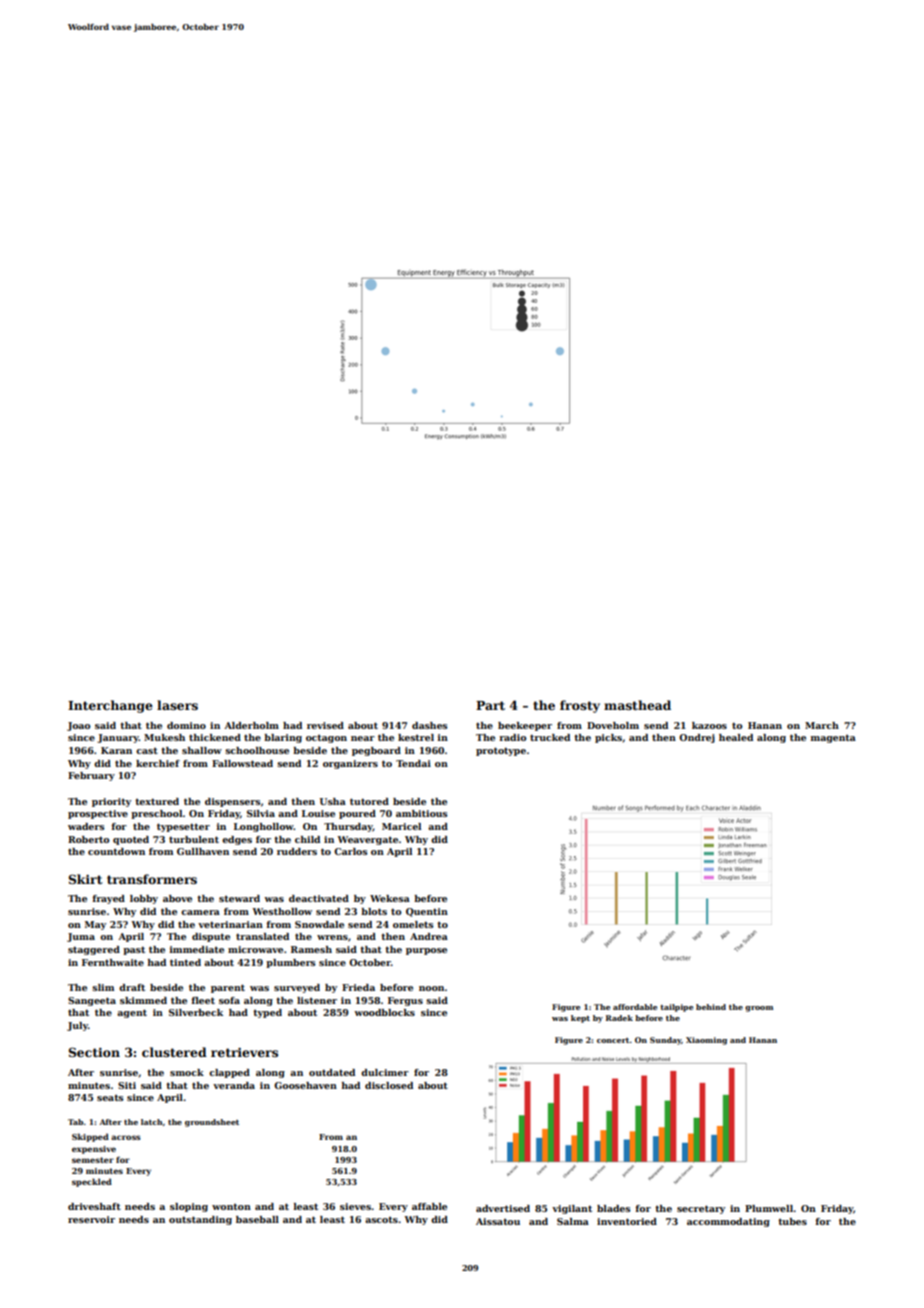 The image size is (924, 1308). Describe the element at coordinates (736, 737) in the screenshot. I see `healed` at that location.
